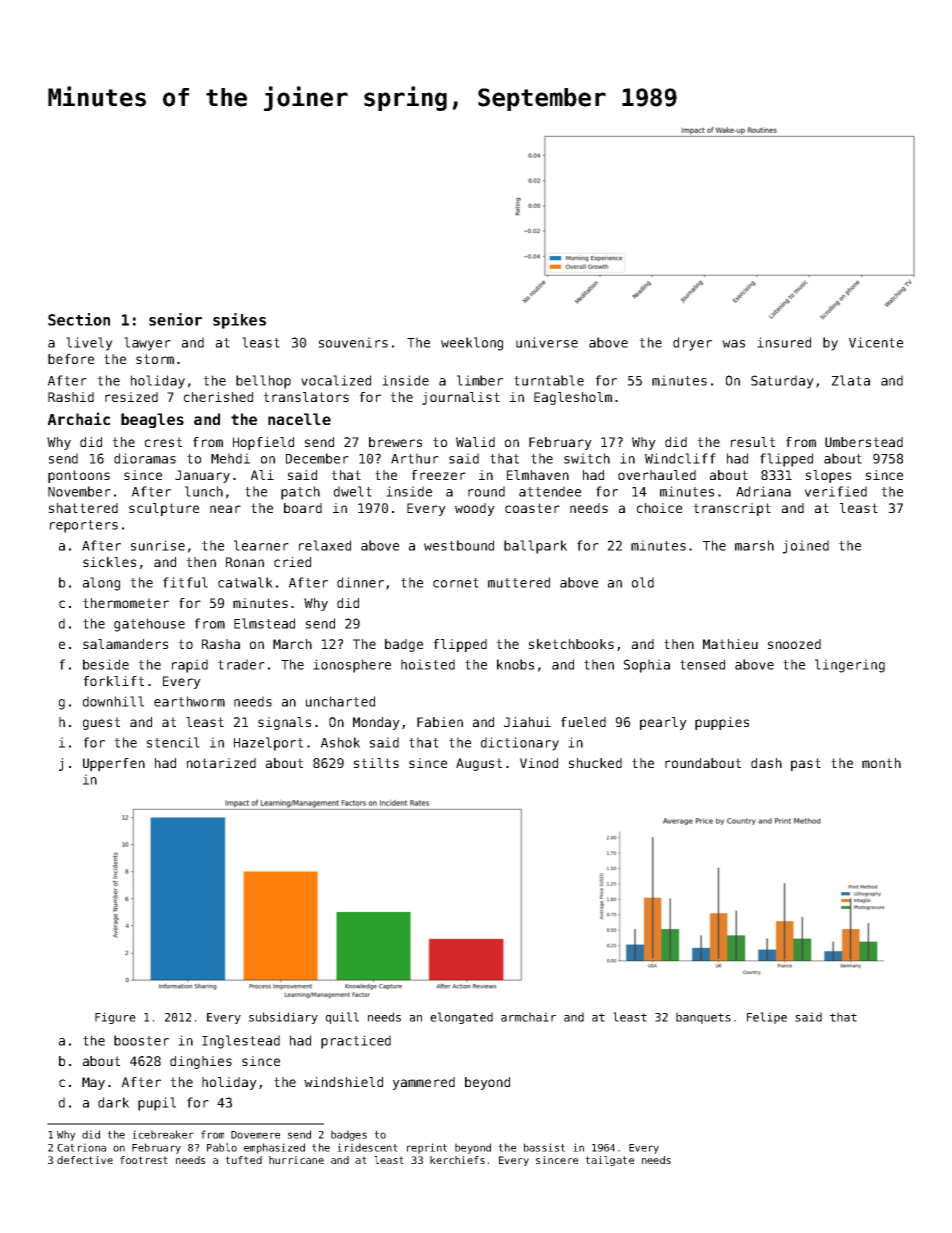 The height and width of the screenshot is (1233, 952). What do you see at coordinates (457, 1160) in the screenshot?
I see `kerchiefs` at bounding box center [457, 1160].
